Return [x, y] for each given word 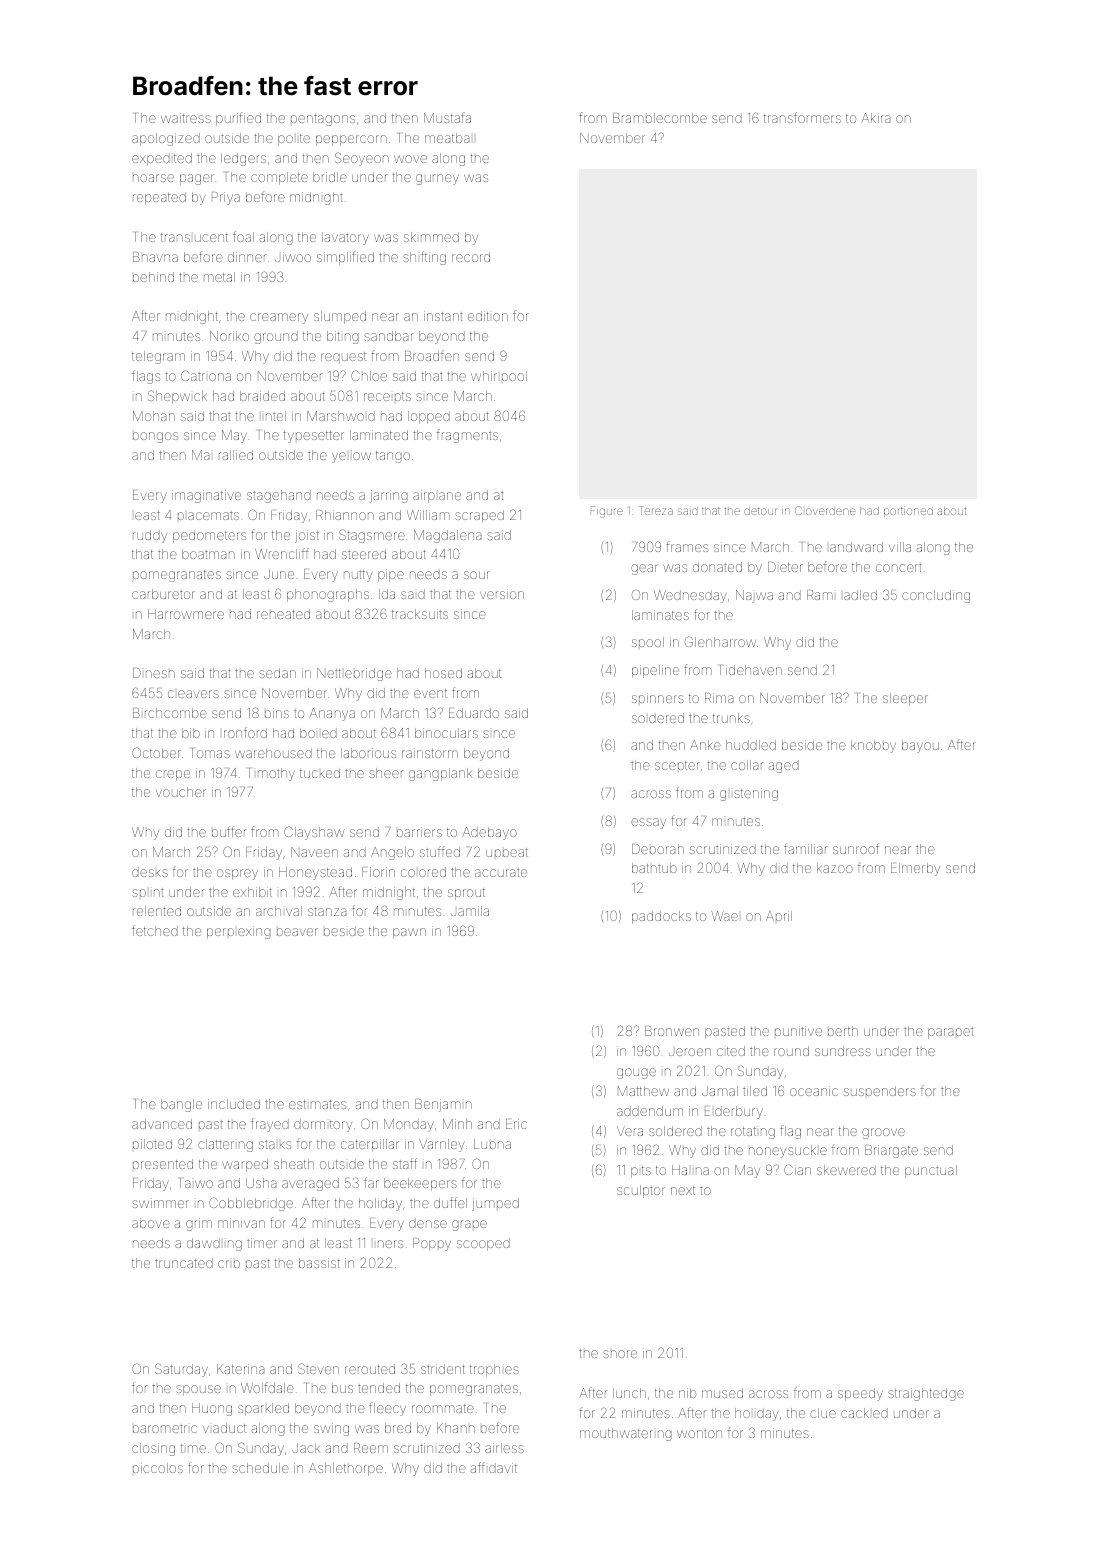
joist [307, 536]
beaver [297, 932]
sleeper [905, 699]
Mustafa [447, 117]
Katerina [240, 1369]
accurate [501, 872]
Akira [875, 118]
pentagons [323, 120]
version [502, 594]
